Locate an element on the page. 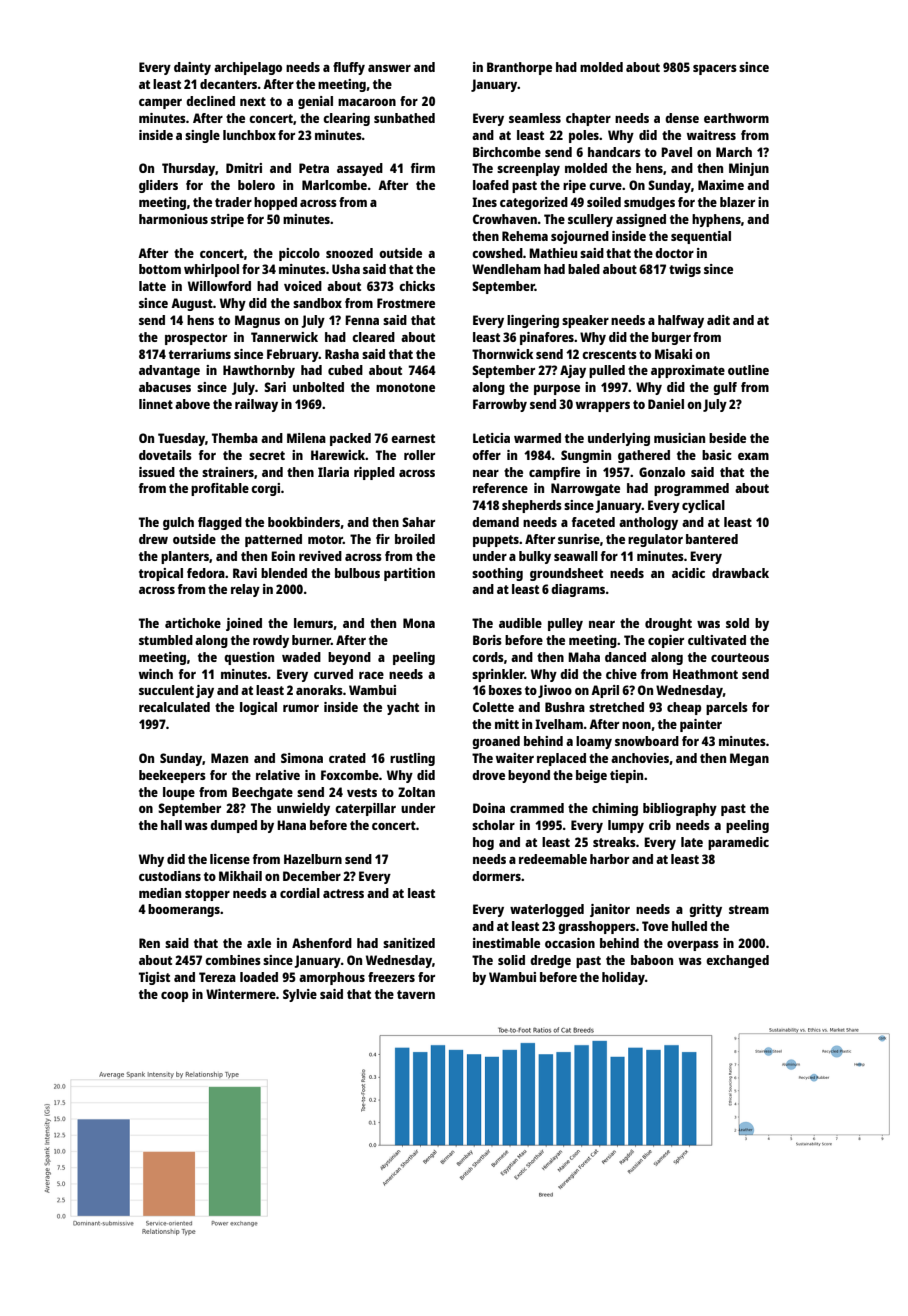 This page has width=908, height=1316. acidic is located at coordinates (688, 573).
